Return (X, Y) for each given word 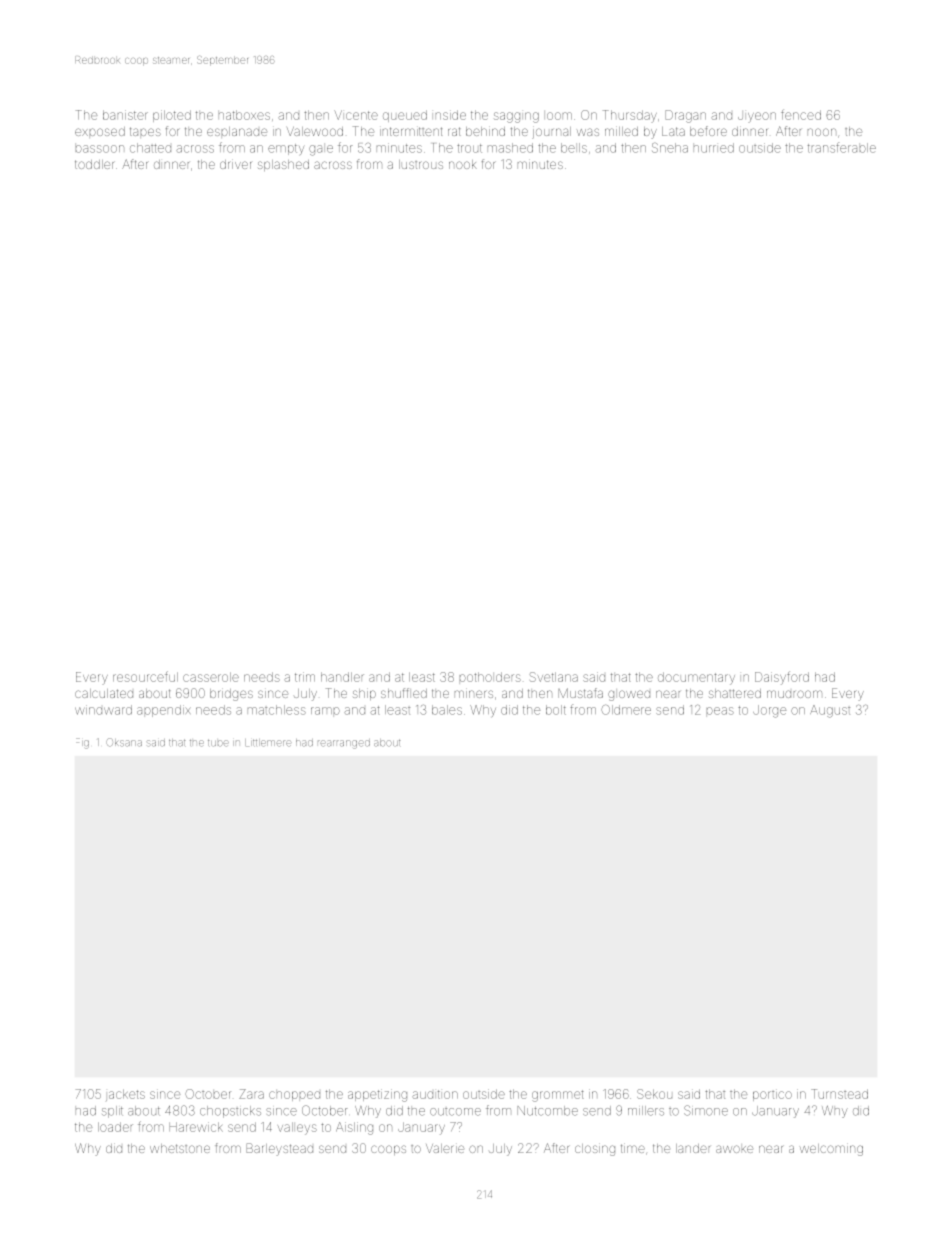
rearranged (344, 744)
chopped (294, 1096)
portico (772, 1096)
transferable (842, 147)
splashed (283, 165)
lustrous (421, 164)
